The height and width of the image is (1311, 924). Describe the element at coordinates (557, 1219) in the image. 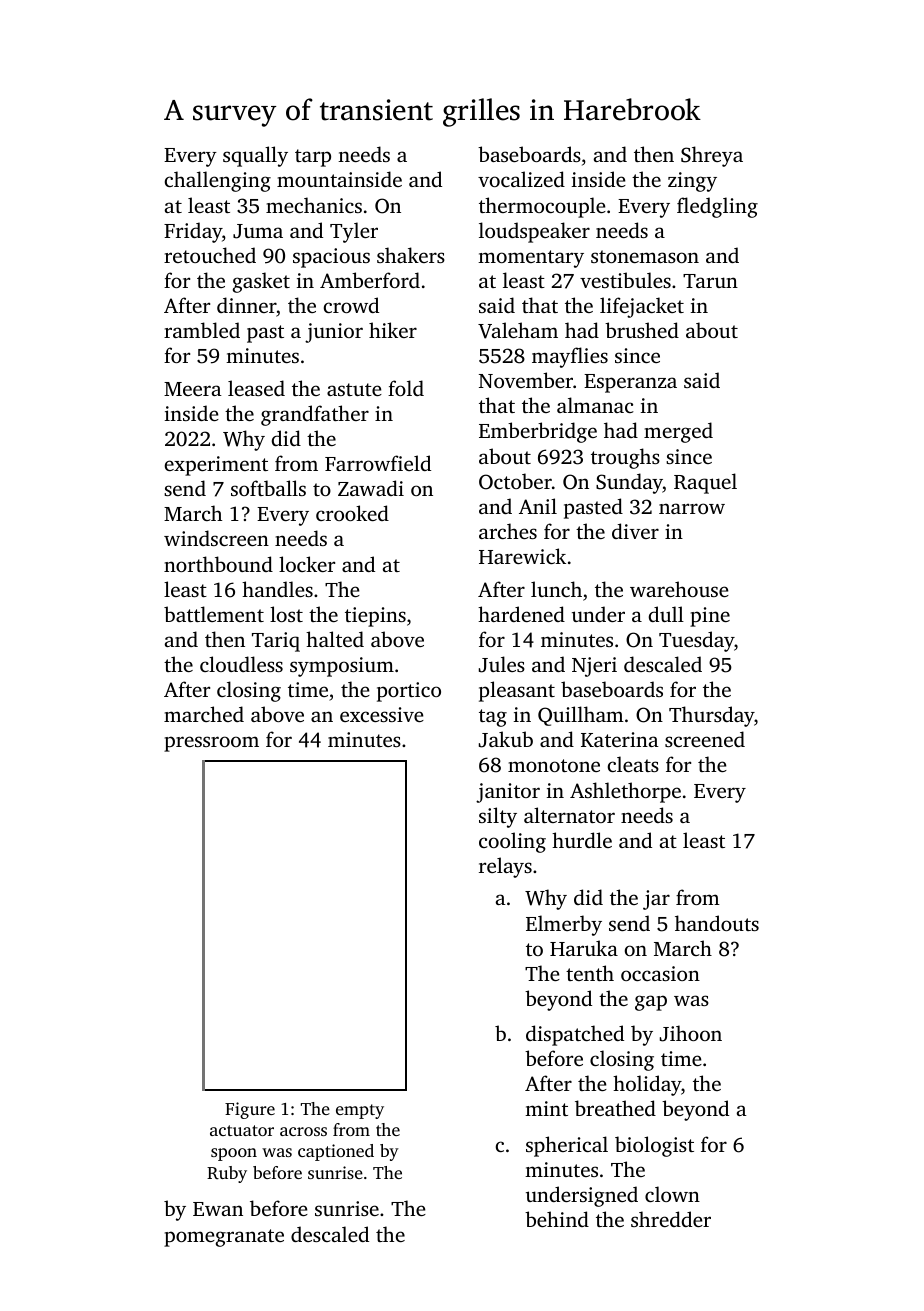

I see `behind` at that location.
